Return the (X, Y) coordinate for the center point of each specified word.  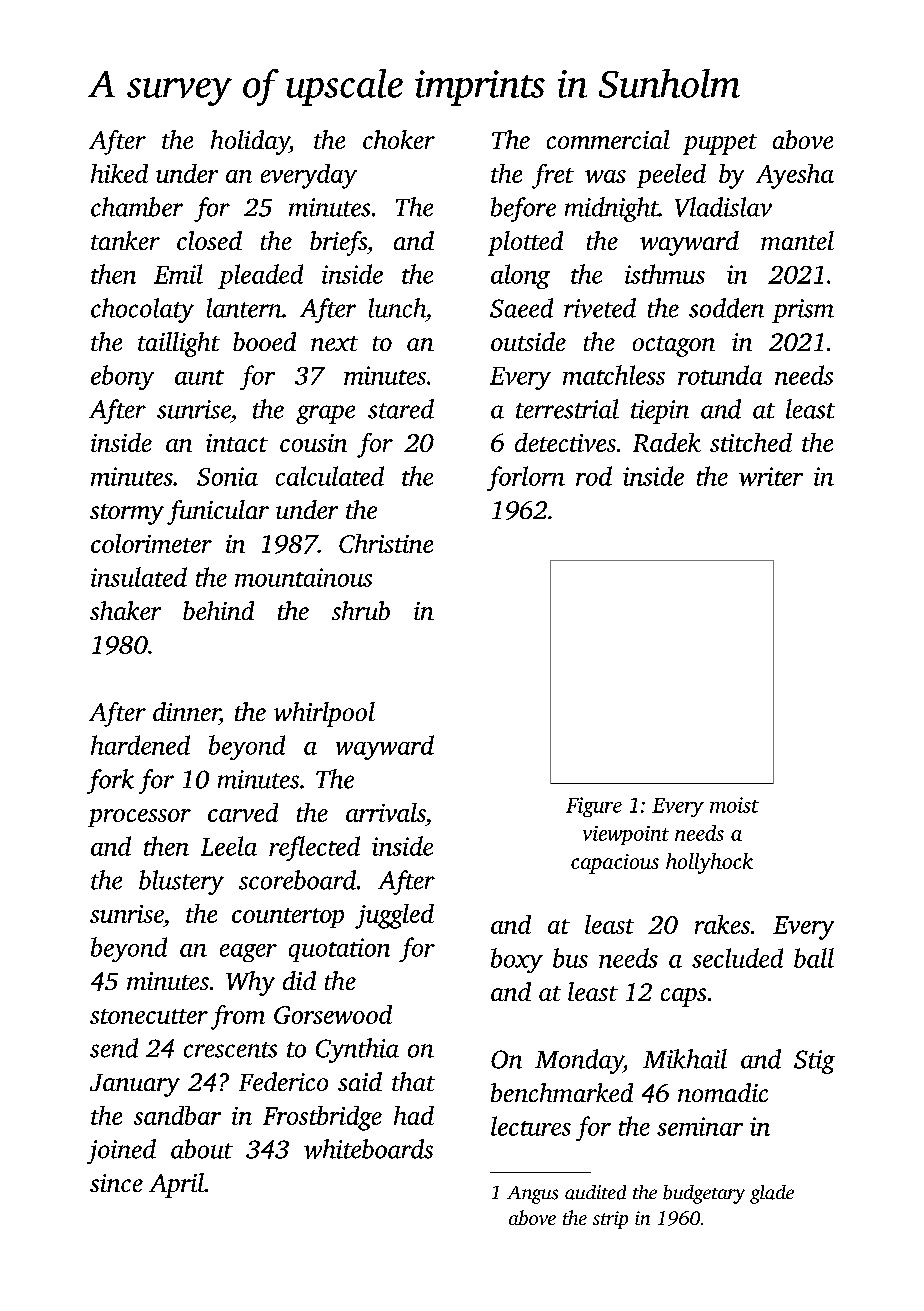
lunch (397, 308)
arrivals (386, 812)
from (238, 1017)
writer (771, 476)
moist (734, 805)
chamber (137, 207)
